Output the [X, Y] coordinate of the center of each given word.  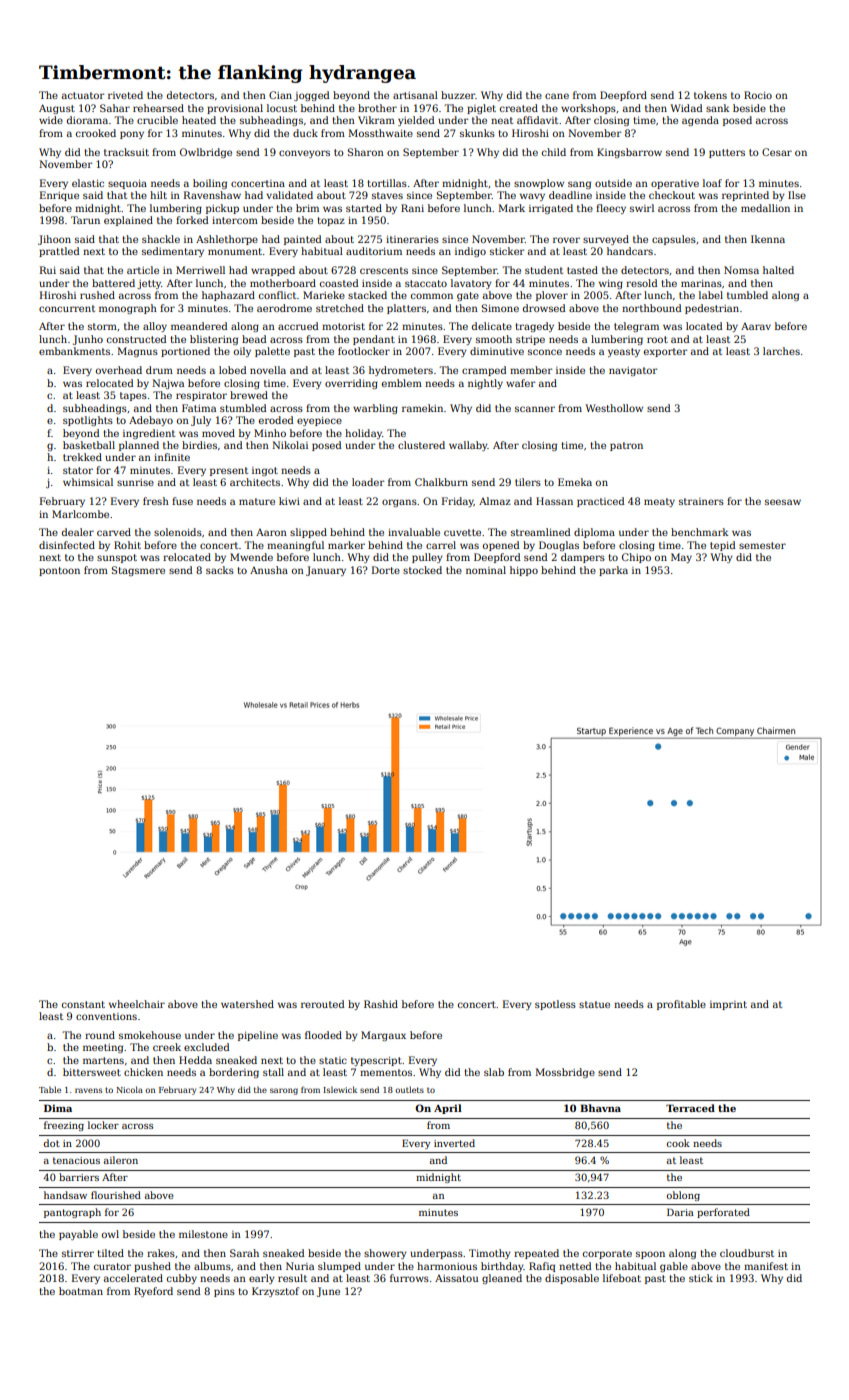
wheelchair [137, 1004]
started [364, 208]
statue [594, 1004]
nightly [485, 384]
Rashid [381, 1004]
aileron [121, 1160]
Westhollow [614, 408]
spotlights [88, 421]
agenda [700, 121]
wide [51, 120]
